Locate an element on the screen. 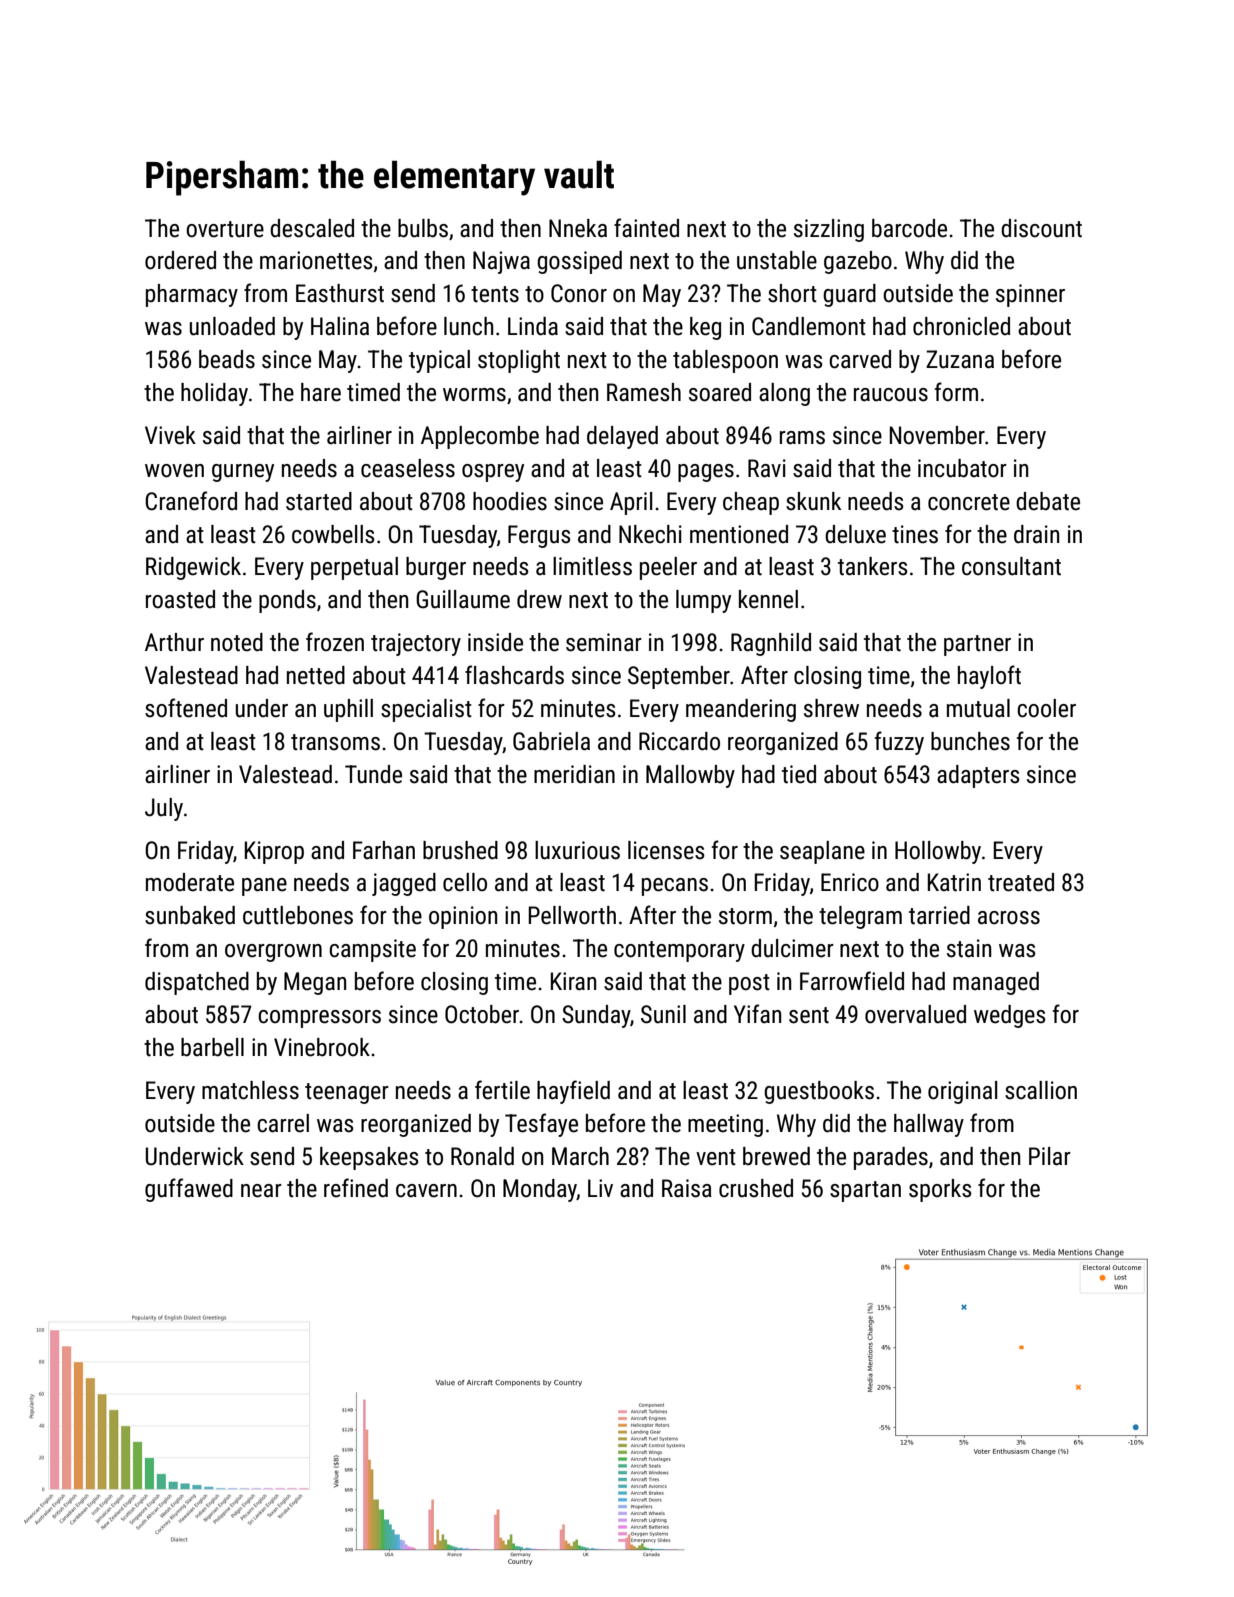 The height and width of the screenshot is (1597, 1234). transoms is located at coordinates (335, 742).
